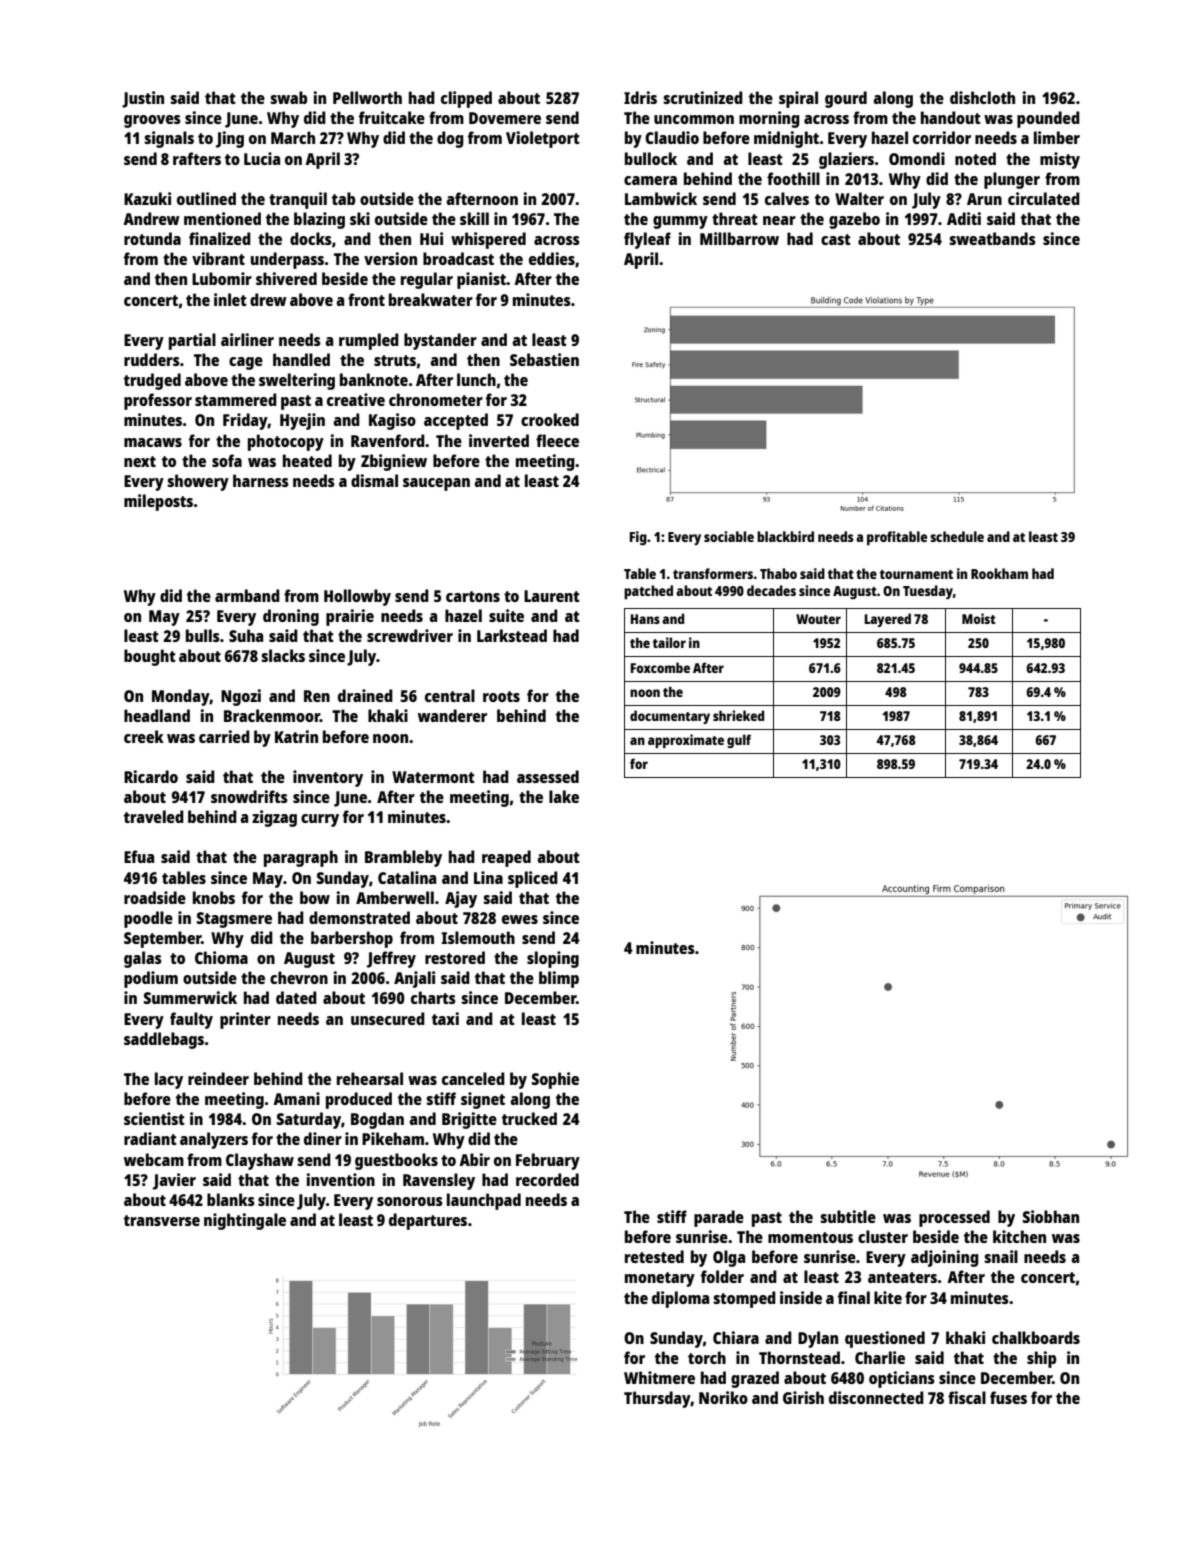  Describe the element at coordinates (139, 856) in the page. I see `Efua` at that location.
